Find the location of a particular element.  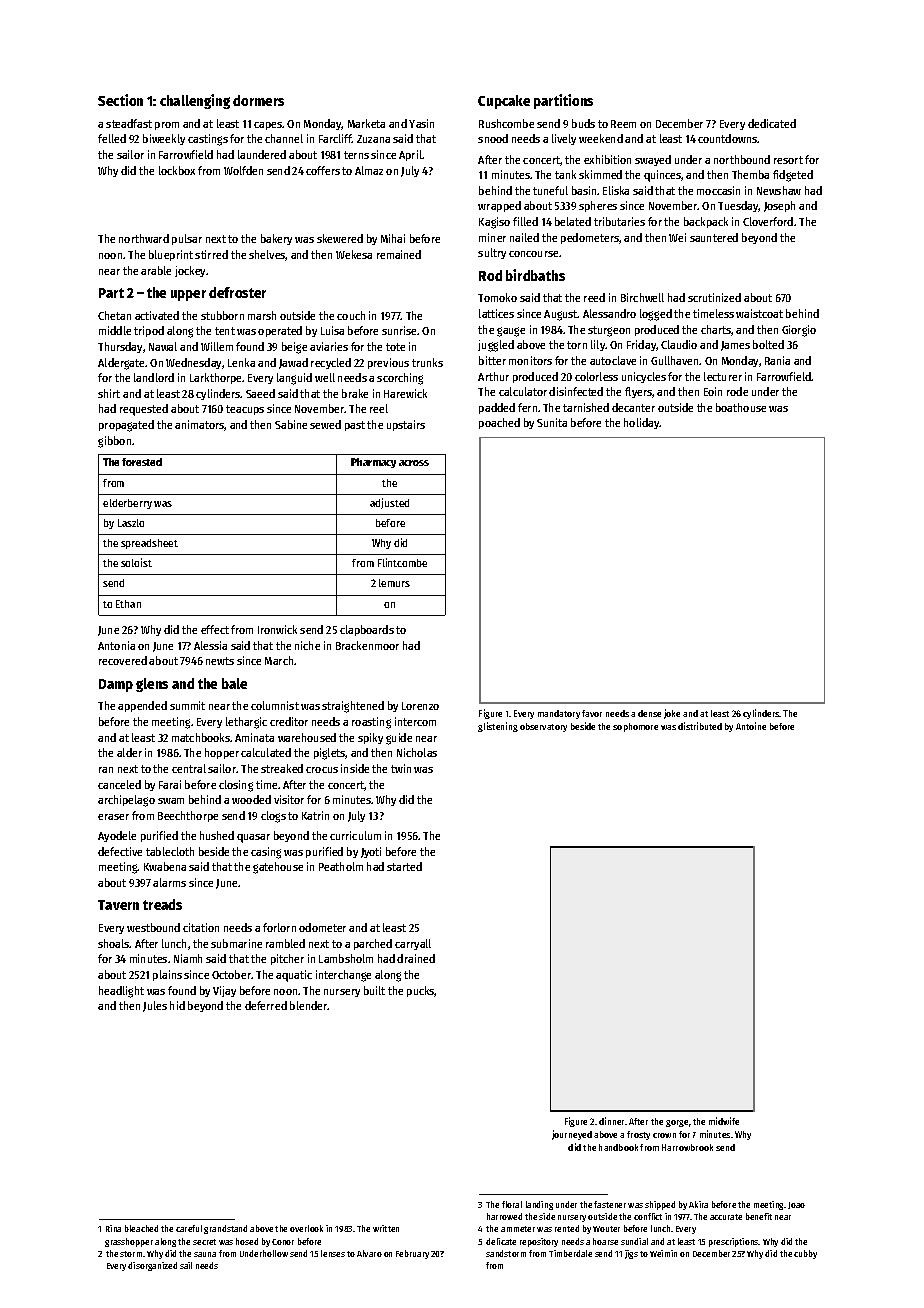

tripod is located at coordinates (149, 331).
